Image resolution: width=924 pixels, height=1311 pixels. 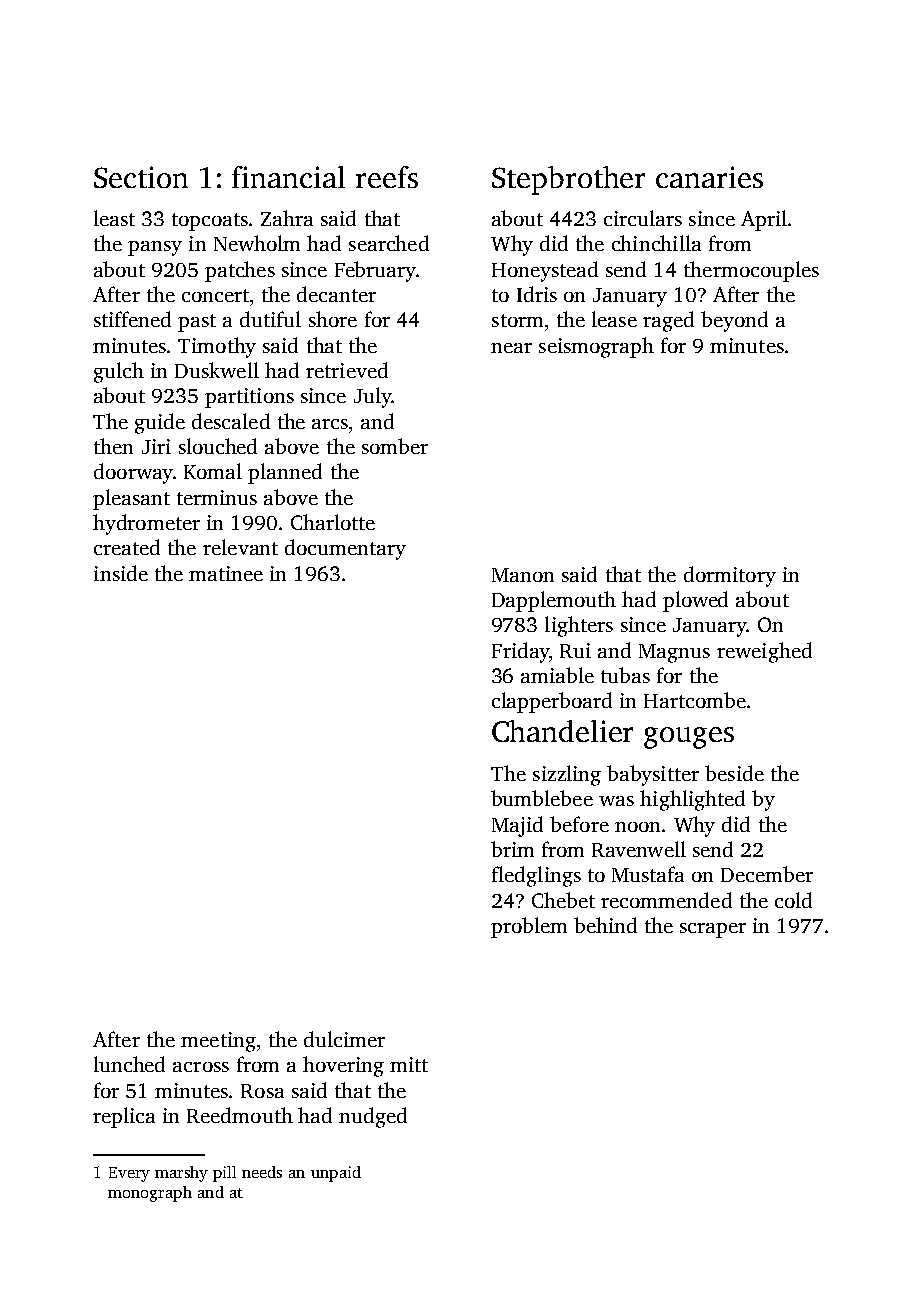 What do you see at coordinates (529, 927) in the document?
I see `problem` at bounding box center [529, 927].
